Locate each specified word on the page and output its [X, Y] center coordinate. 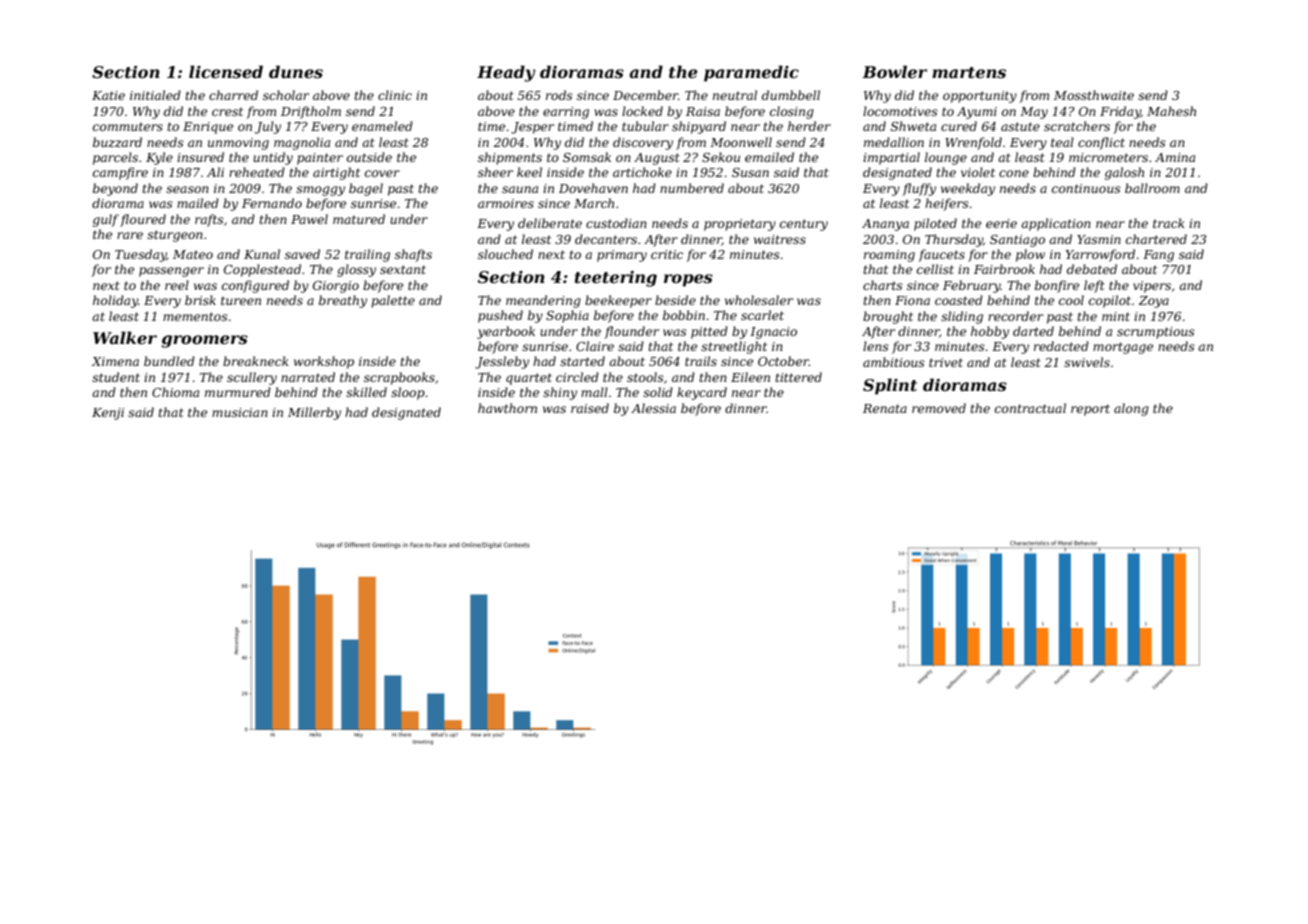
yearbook [506, 332]
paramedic [751, 73]
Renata [885, 408]
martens [969, 72]
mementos [195, 316]
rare [130, 235]
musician [240, 412]
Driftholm [311, 112]
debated [1092, 269]
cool [1071, 300]
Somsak [587, 157]
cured [959, 126]
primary [622, 256]
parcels [115, 158]
